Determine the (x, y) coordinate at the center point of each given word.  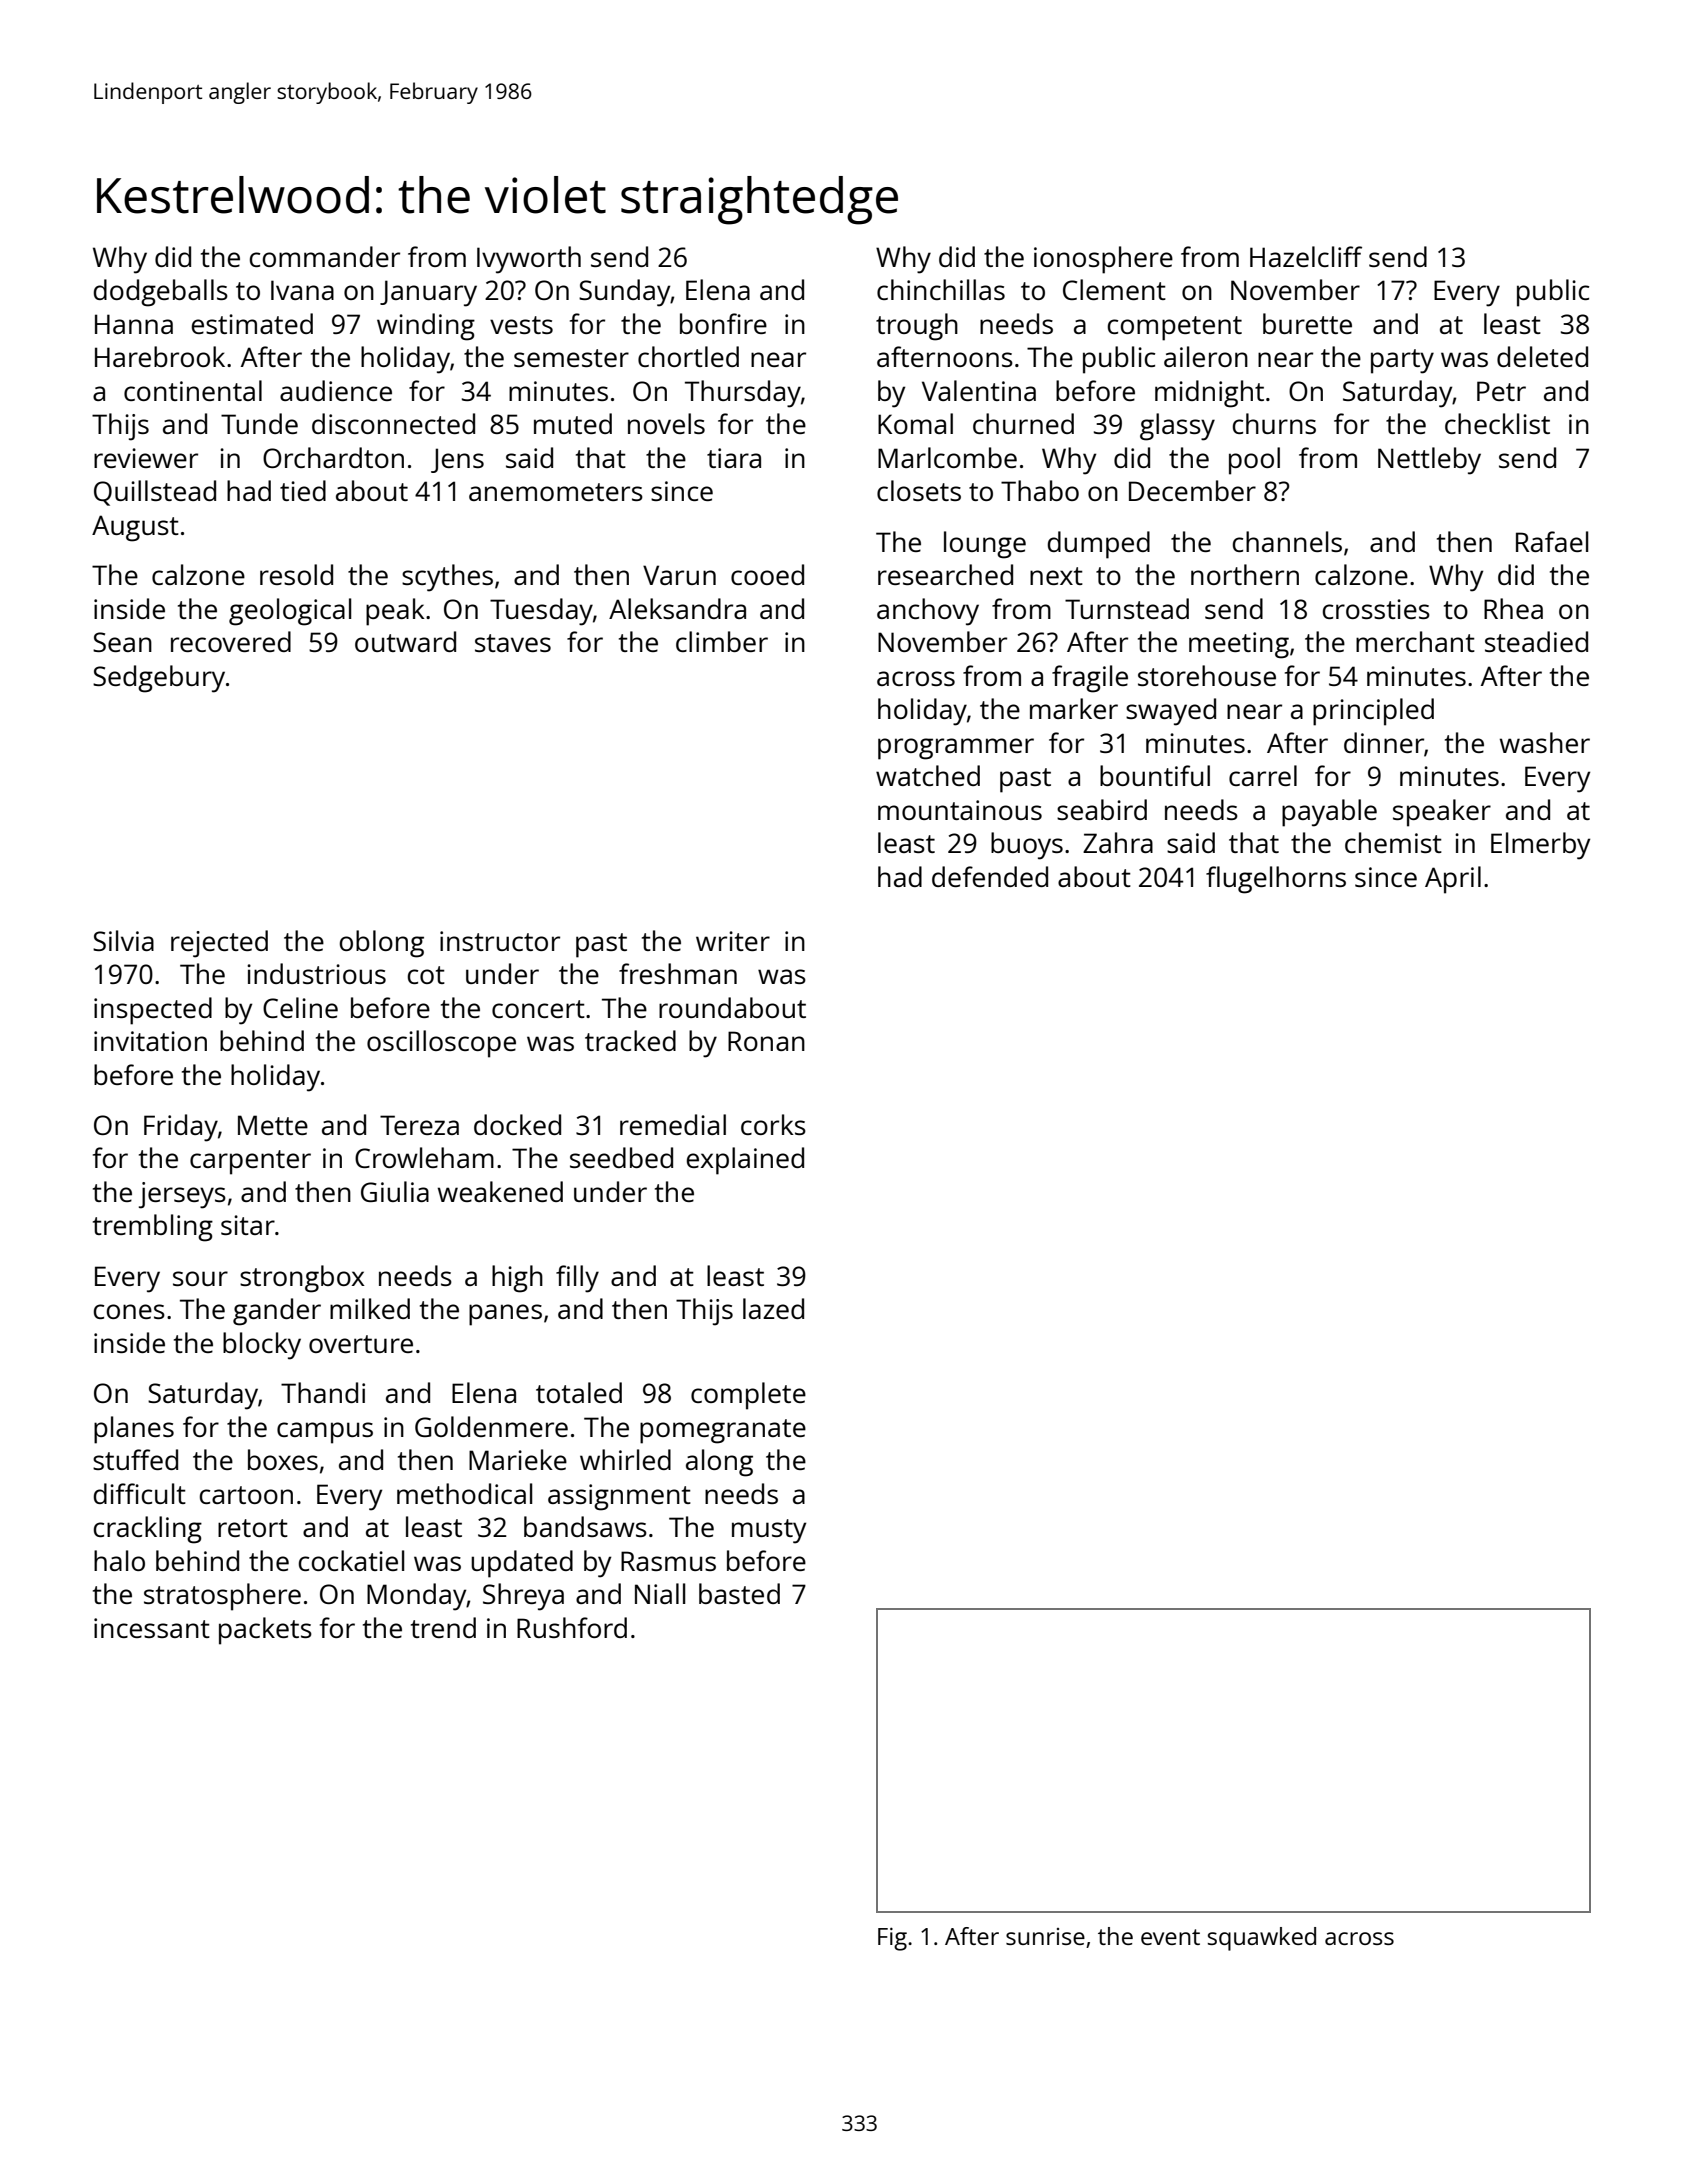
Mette (273, 1125)
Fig (892, 1939)
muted (573, 423)
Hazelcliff (1306, 256)
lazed (773, 1308)
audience (336, 390)
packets (265, 1631)
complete (748, 1396)
